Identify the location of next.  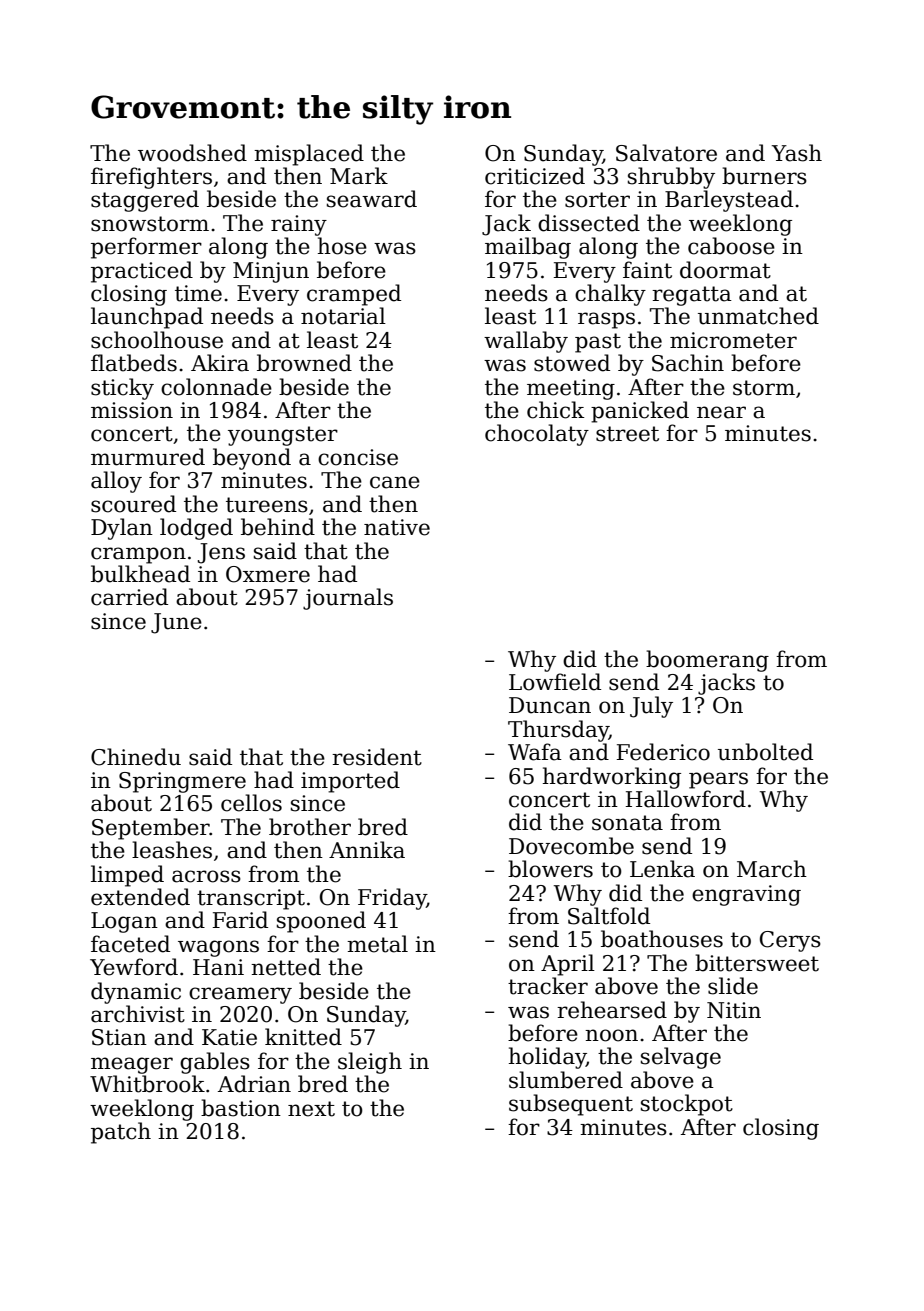
(311, 1109).
